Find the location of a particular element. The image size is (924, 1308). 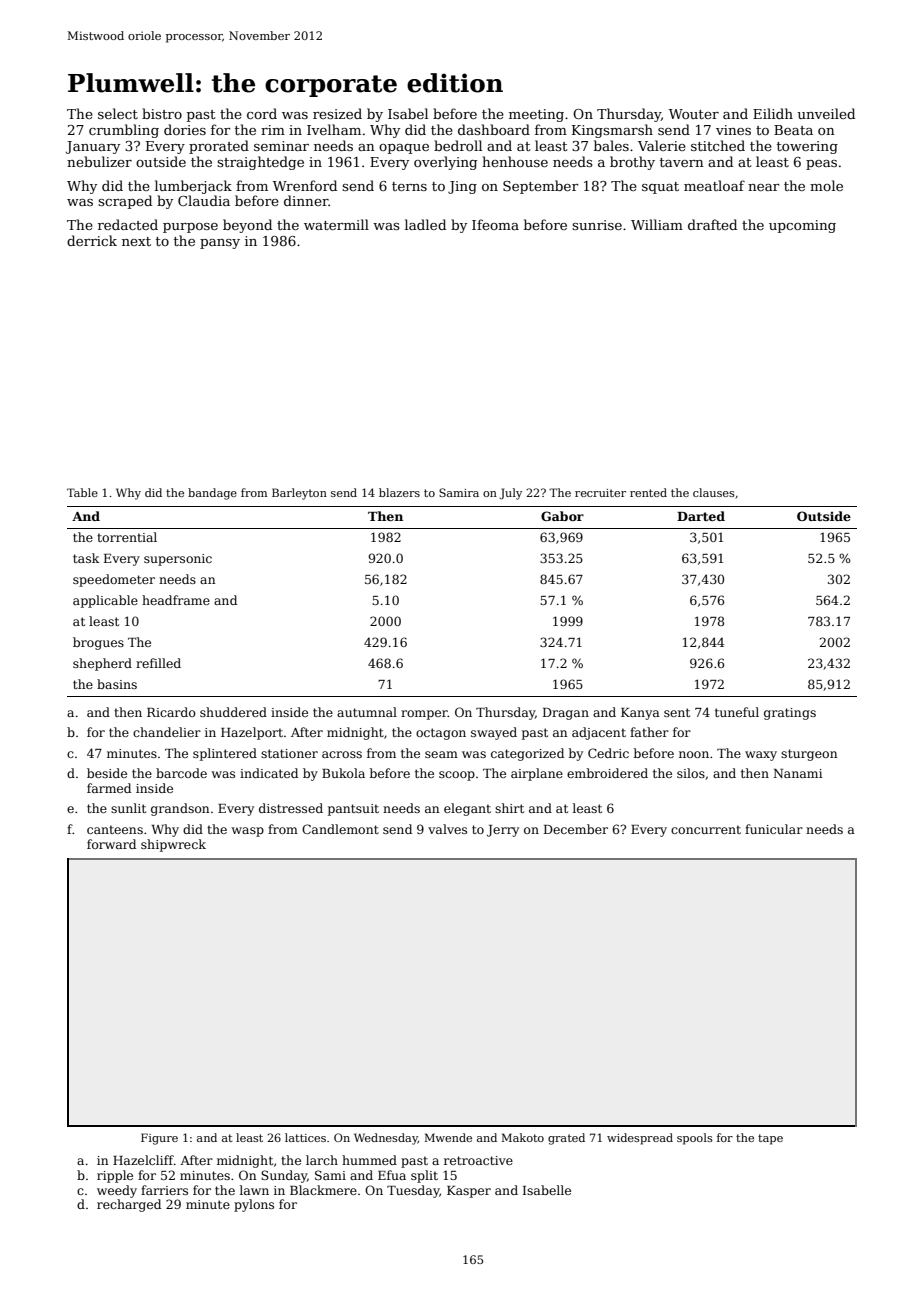

shirt is located at coordinates (509, 808).
